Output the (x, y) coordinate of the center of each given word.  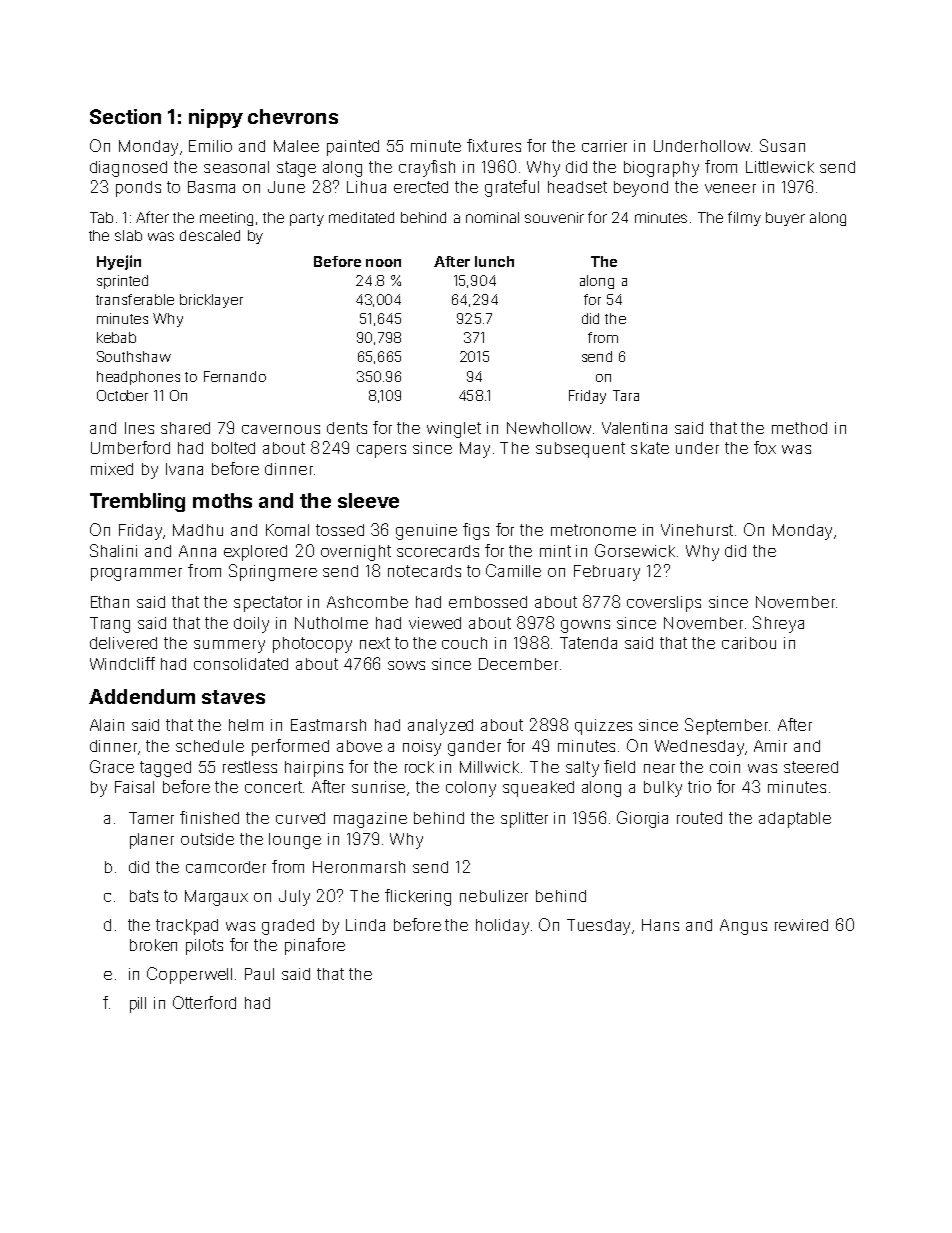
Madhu (198, 530)
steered (811, 767)
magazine (370, 820)
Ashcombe (367, 602)
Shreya (778, 624)
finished (209, 817)
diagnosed (128, 169)
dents (347, 428)
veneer (730, 188)
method (799, 428)
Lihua (366, 187)
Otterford (204, 1002)
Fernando (235, 376)
